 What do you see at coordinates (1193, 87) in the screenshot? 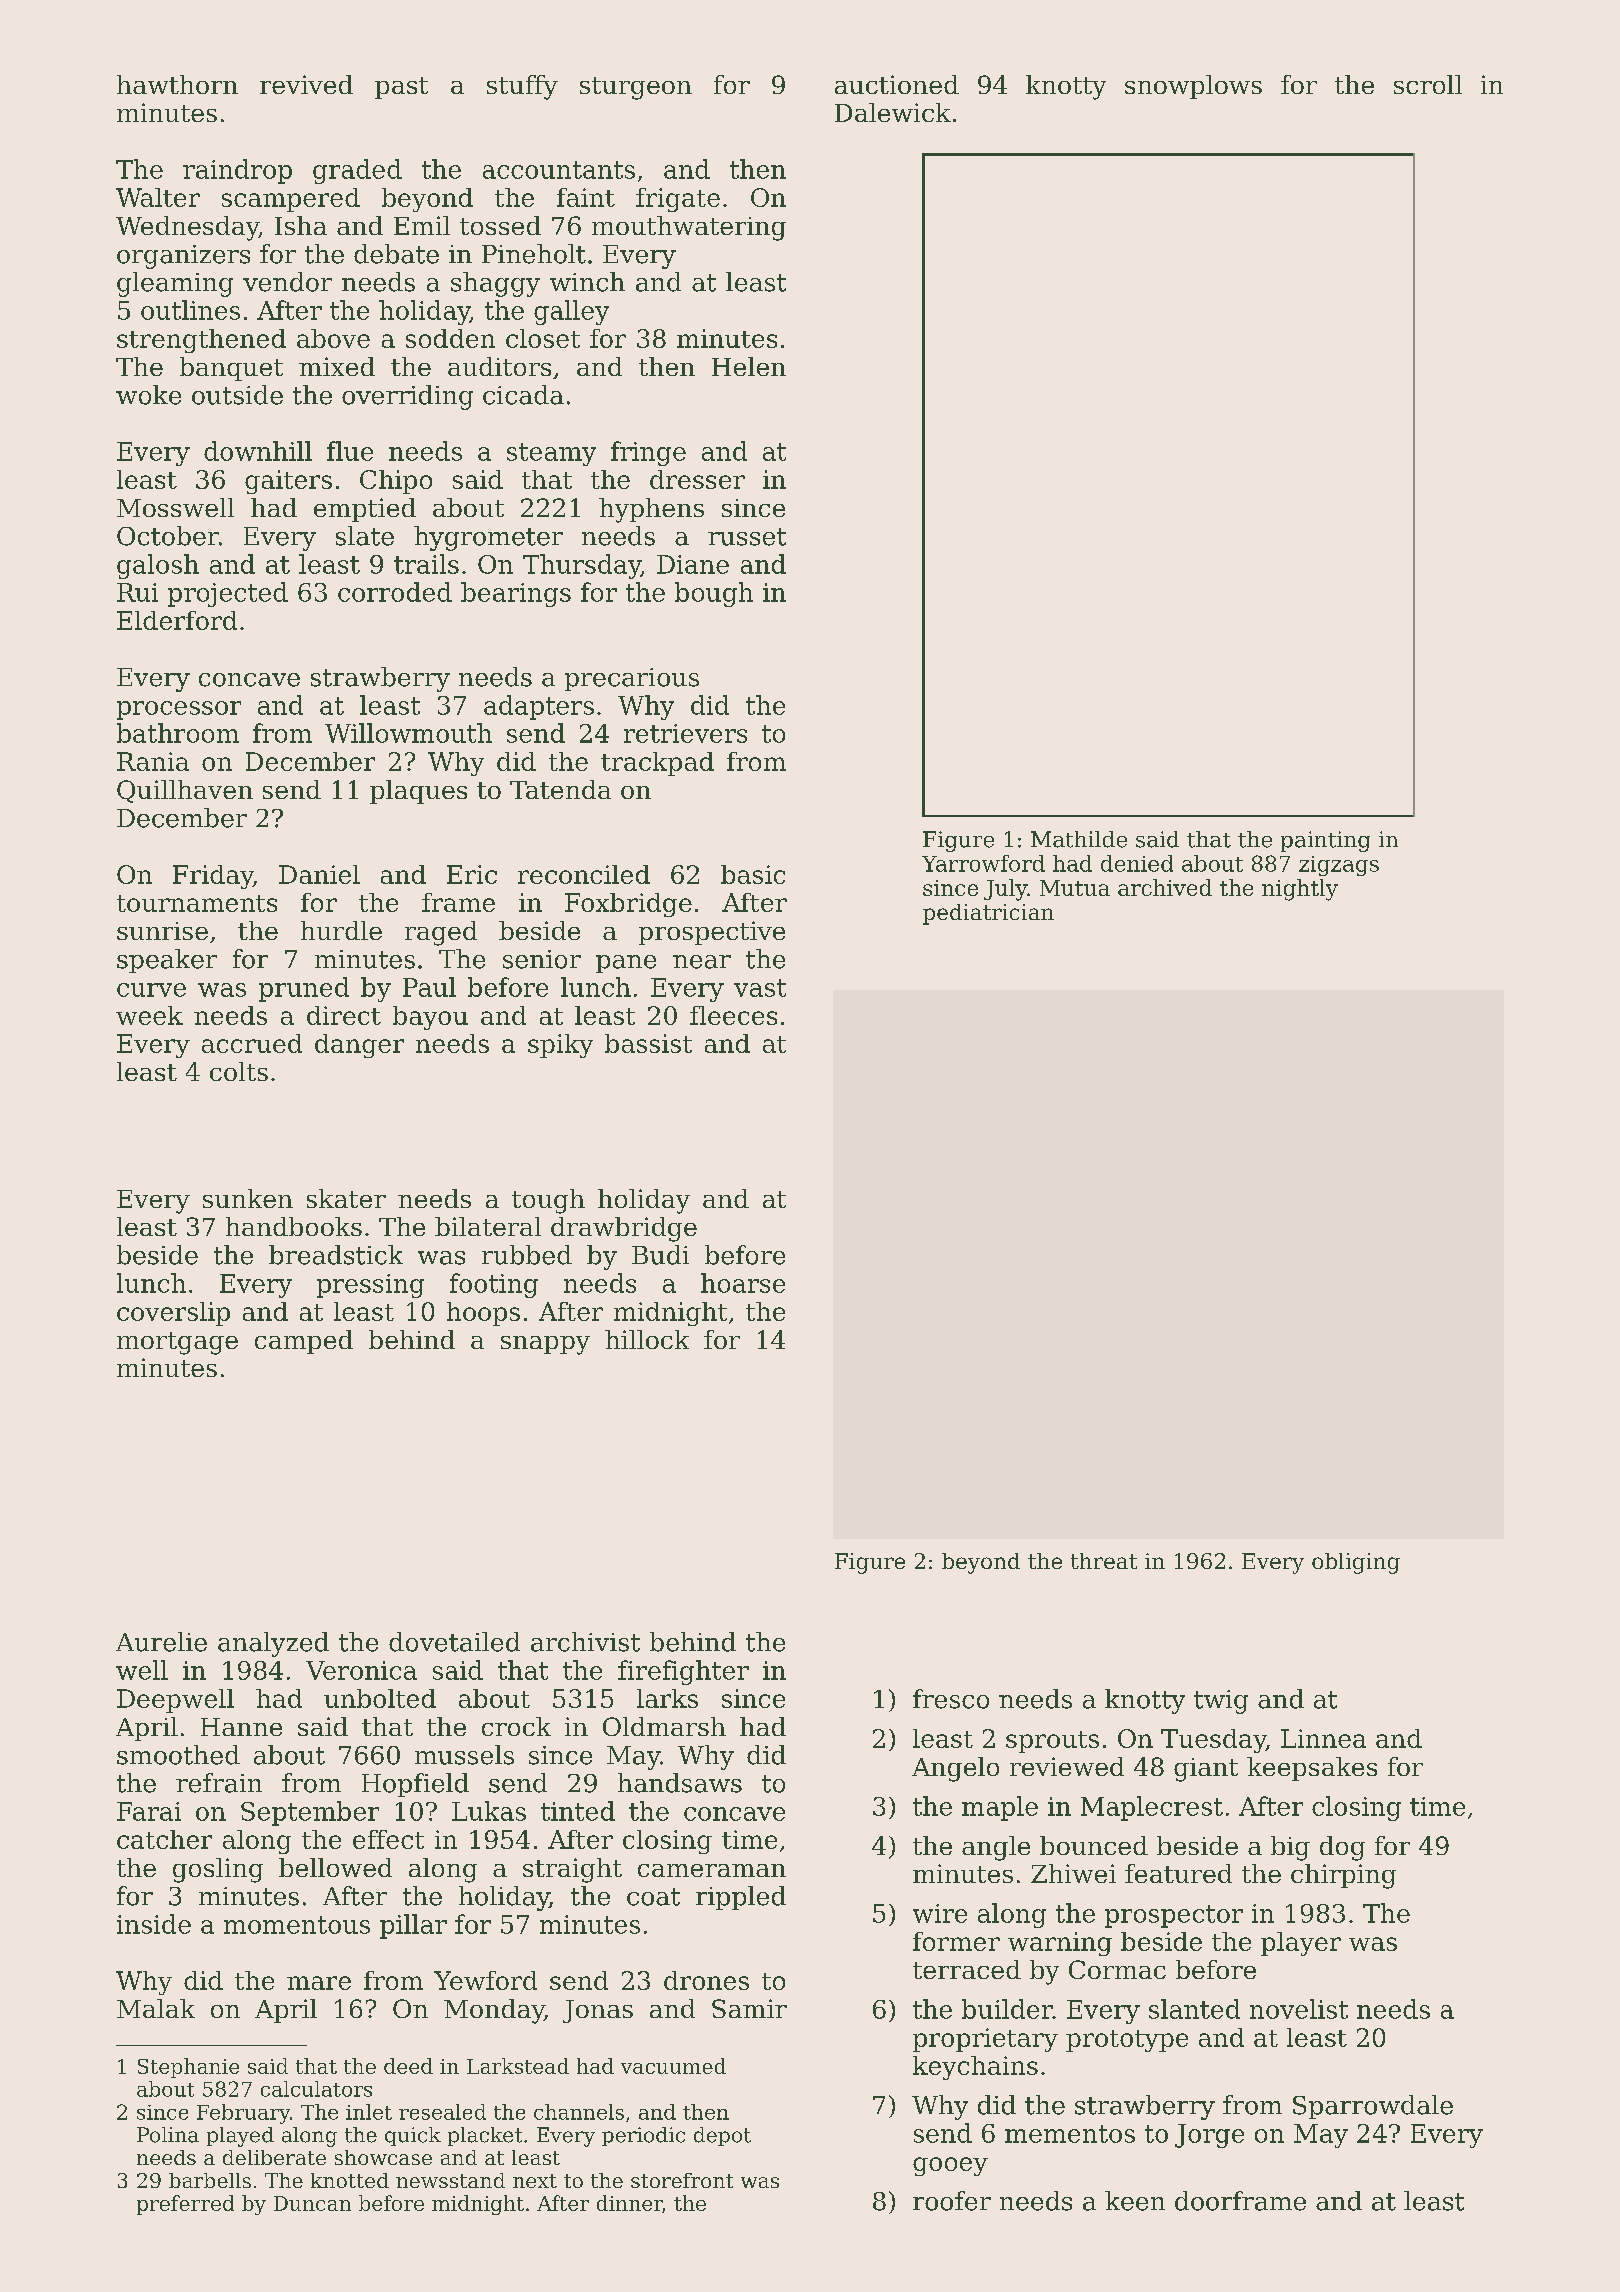
I see `snowplows` at bounding box center [1193, 87].
